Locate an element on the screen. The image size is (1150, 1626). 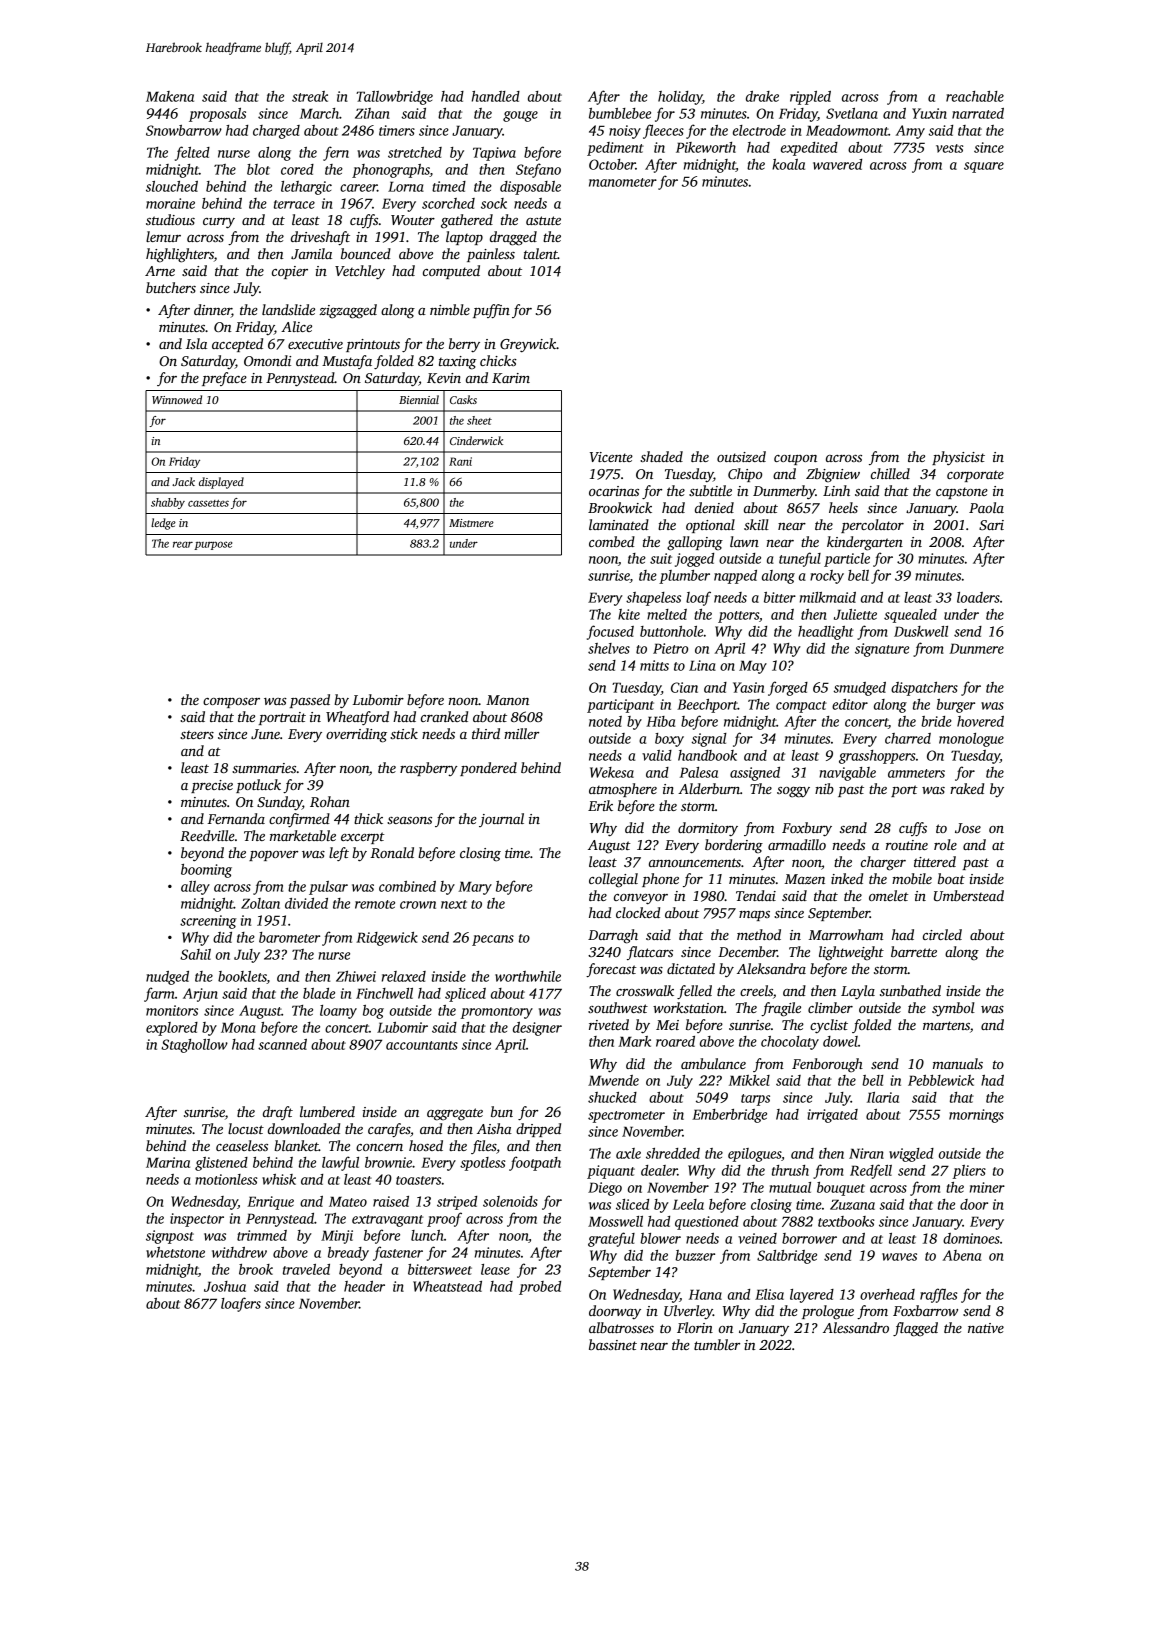
inked is located at coordinates (847, 878).
